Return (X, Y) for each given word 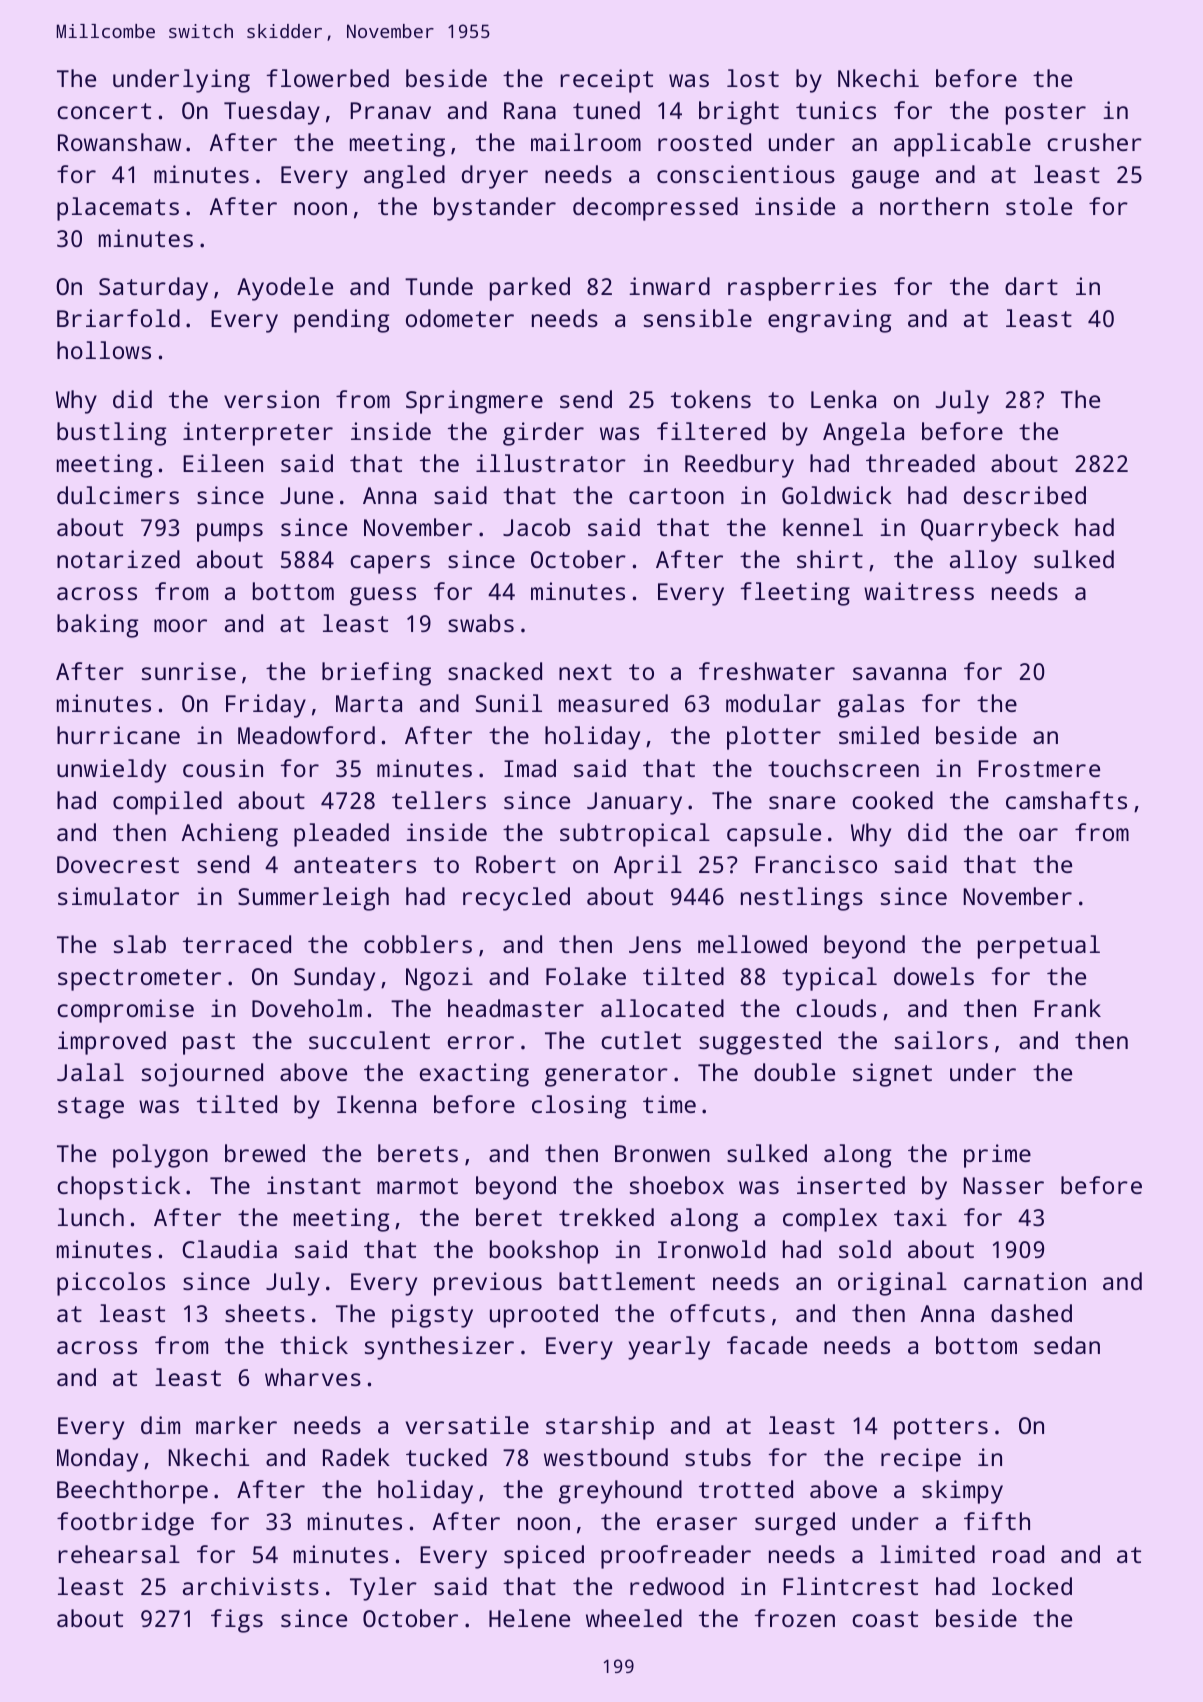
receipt (606, 81)
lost (753, 78)
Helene (529, 1618)
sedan (1067, 1345)
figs (237, 1621)
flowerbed (328, 78)
